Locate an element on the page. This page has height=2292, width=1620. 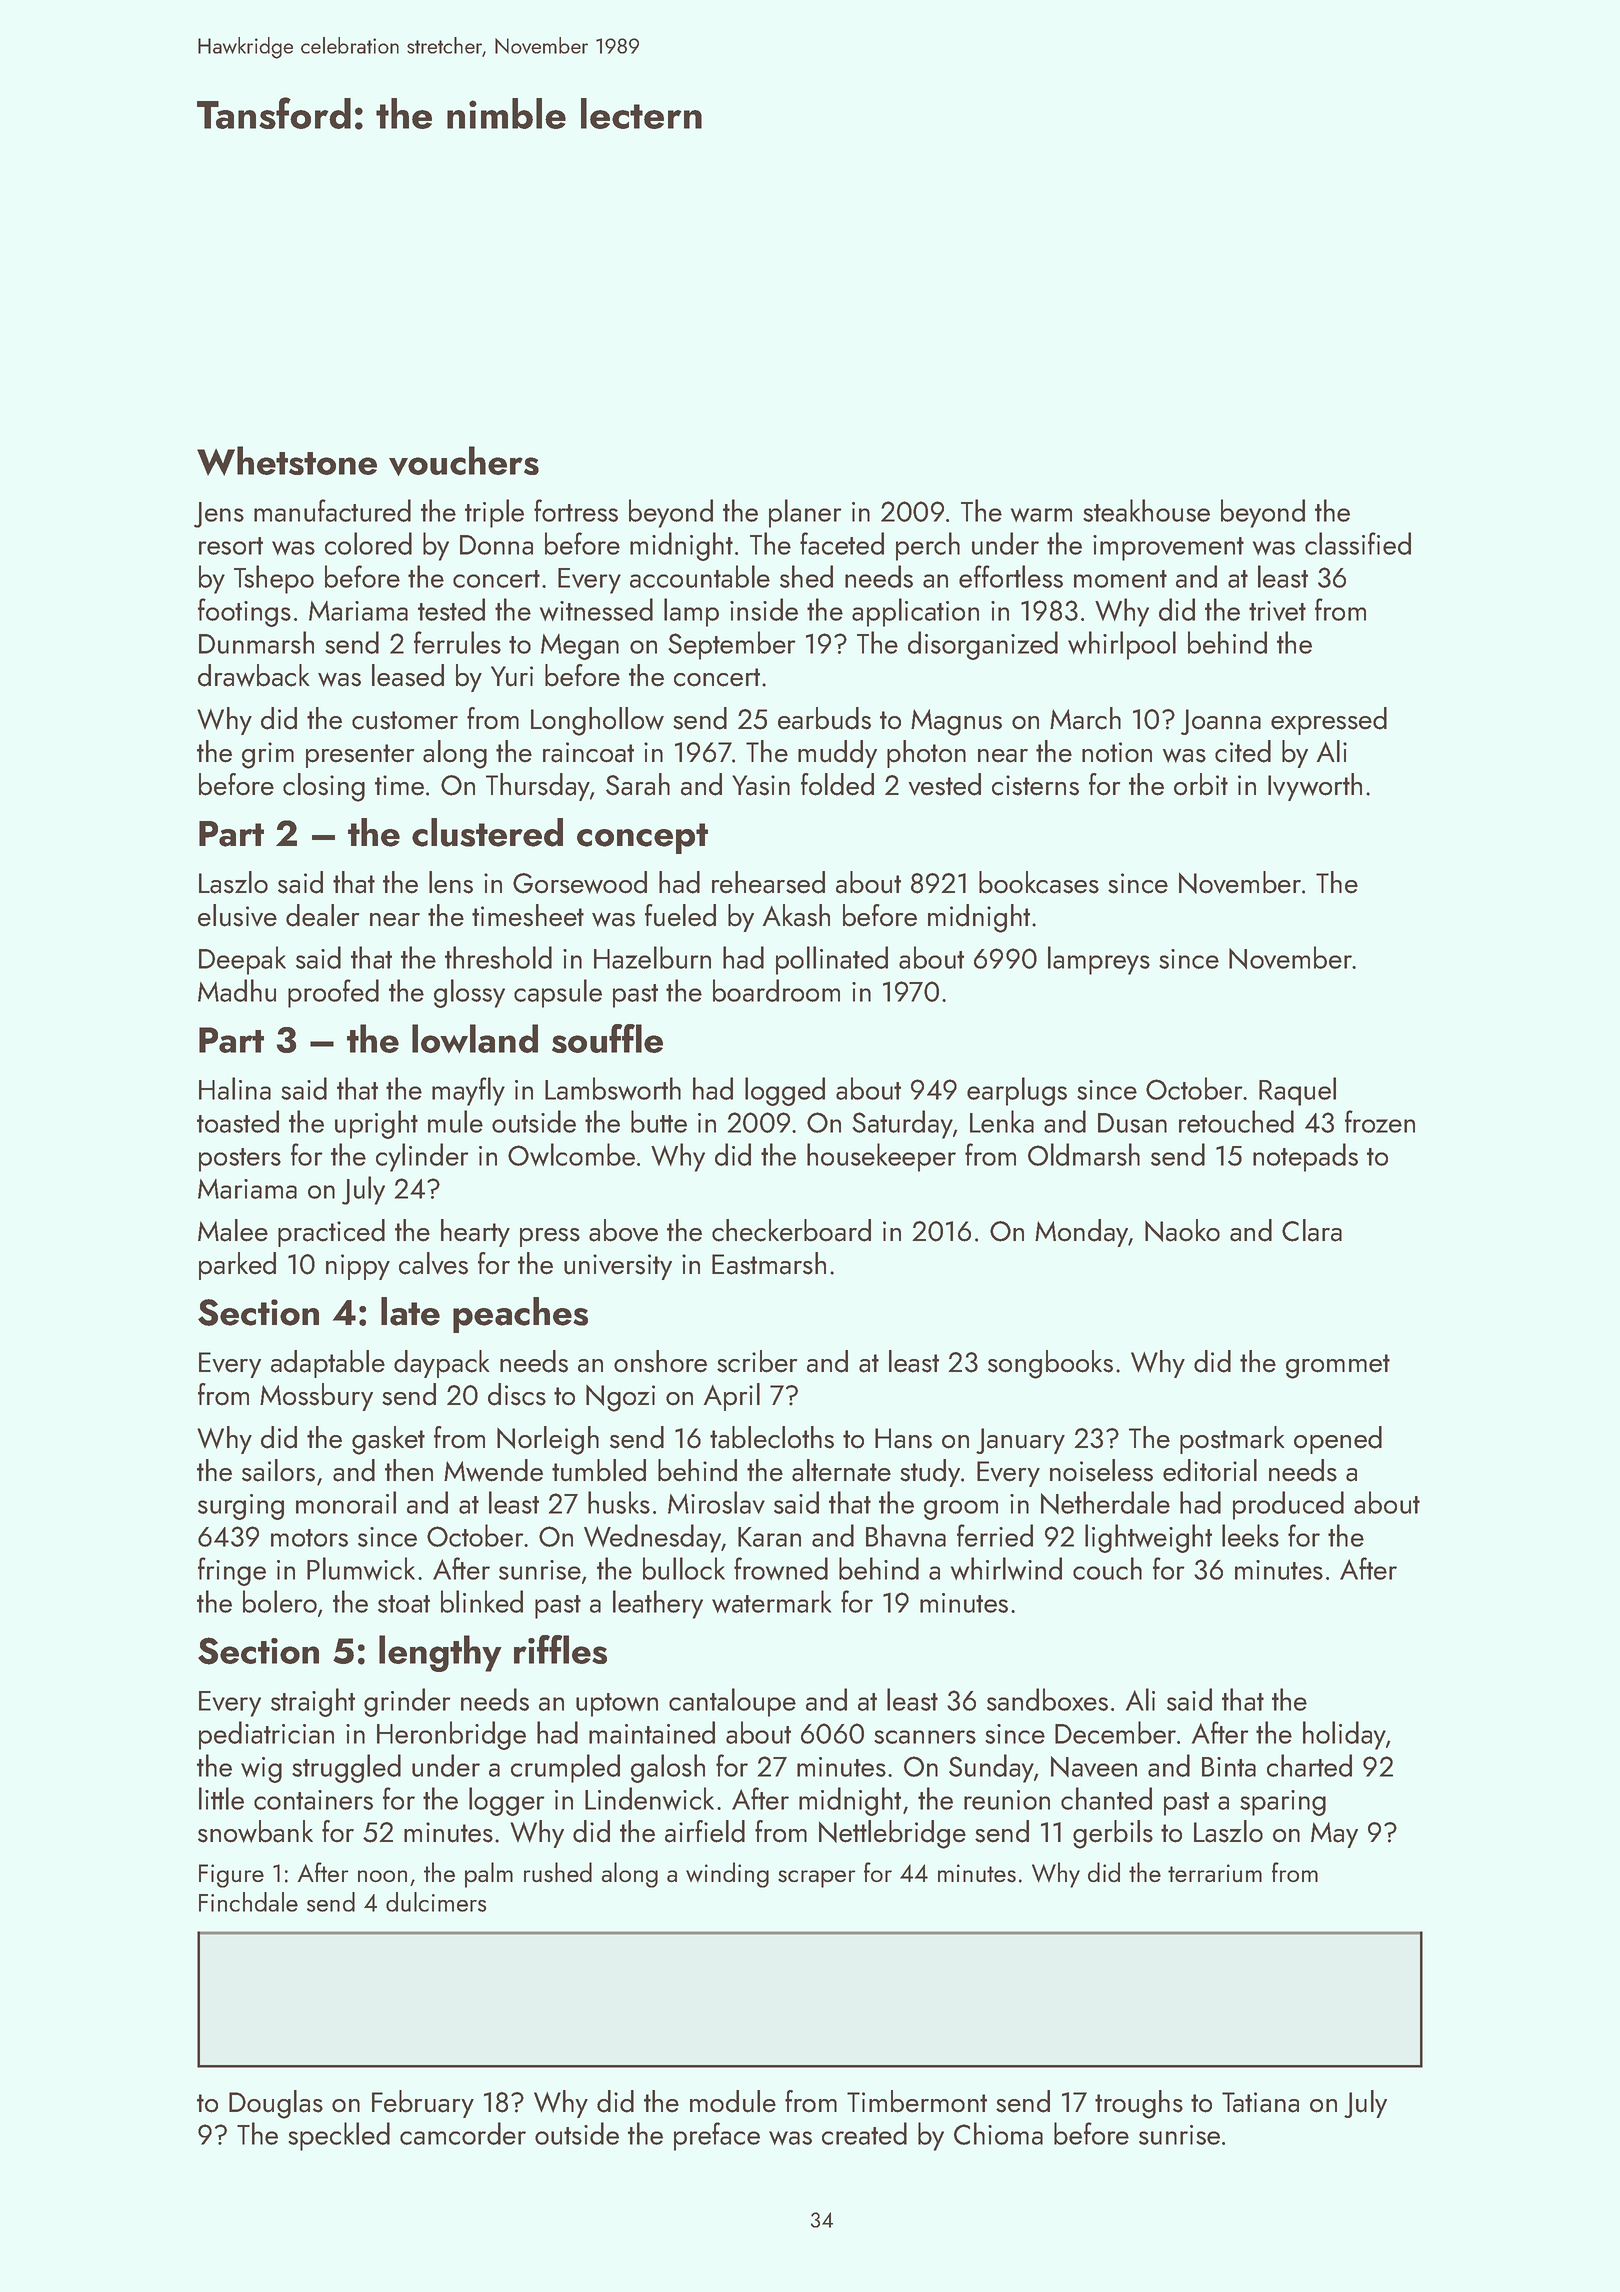
Donna is located at coordinates (496, 545).
